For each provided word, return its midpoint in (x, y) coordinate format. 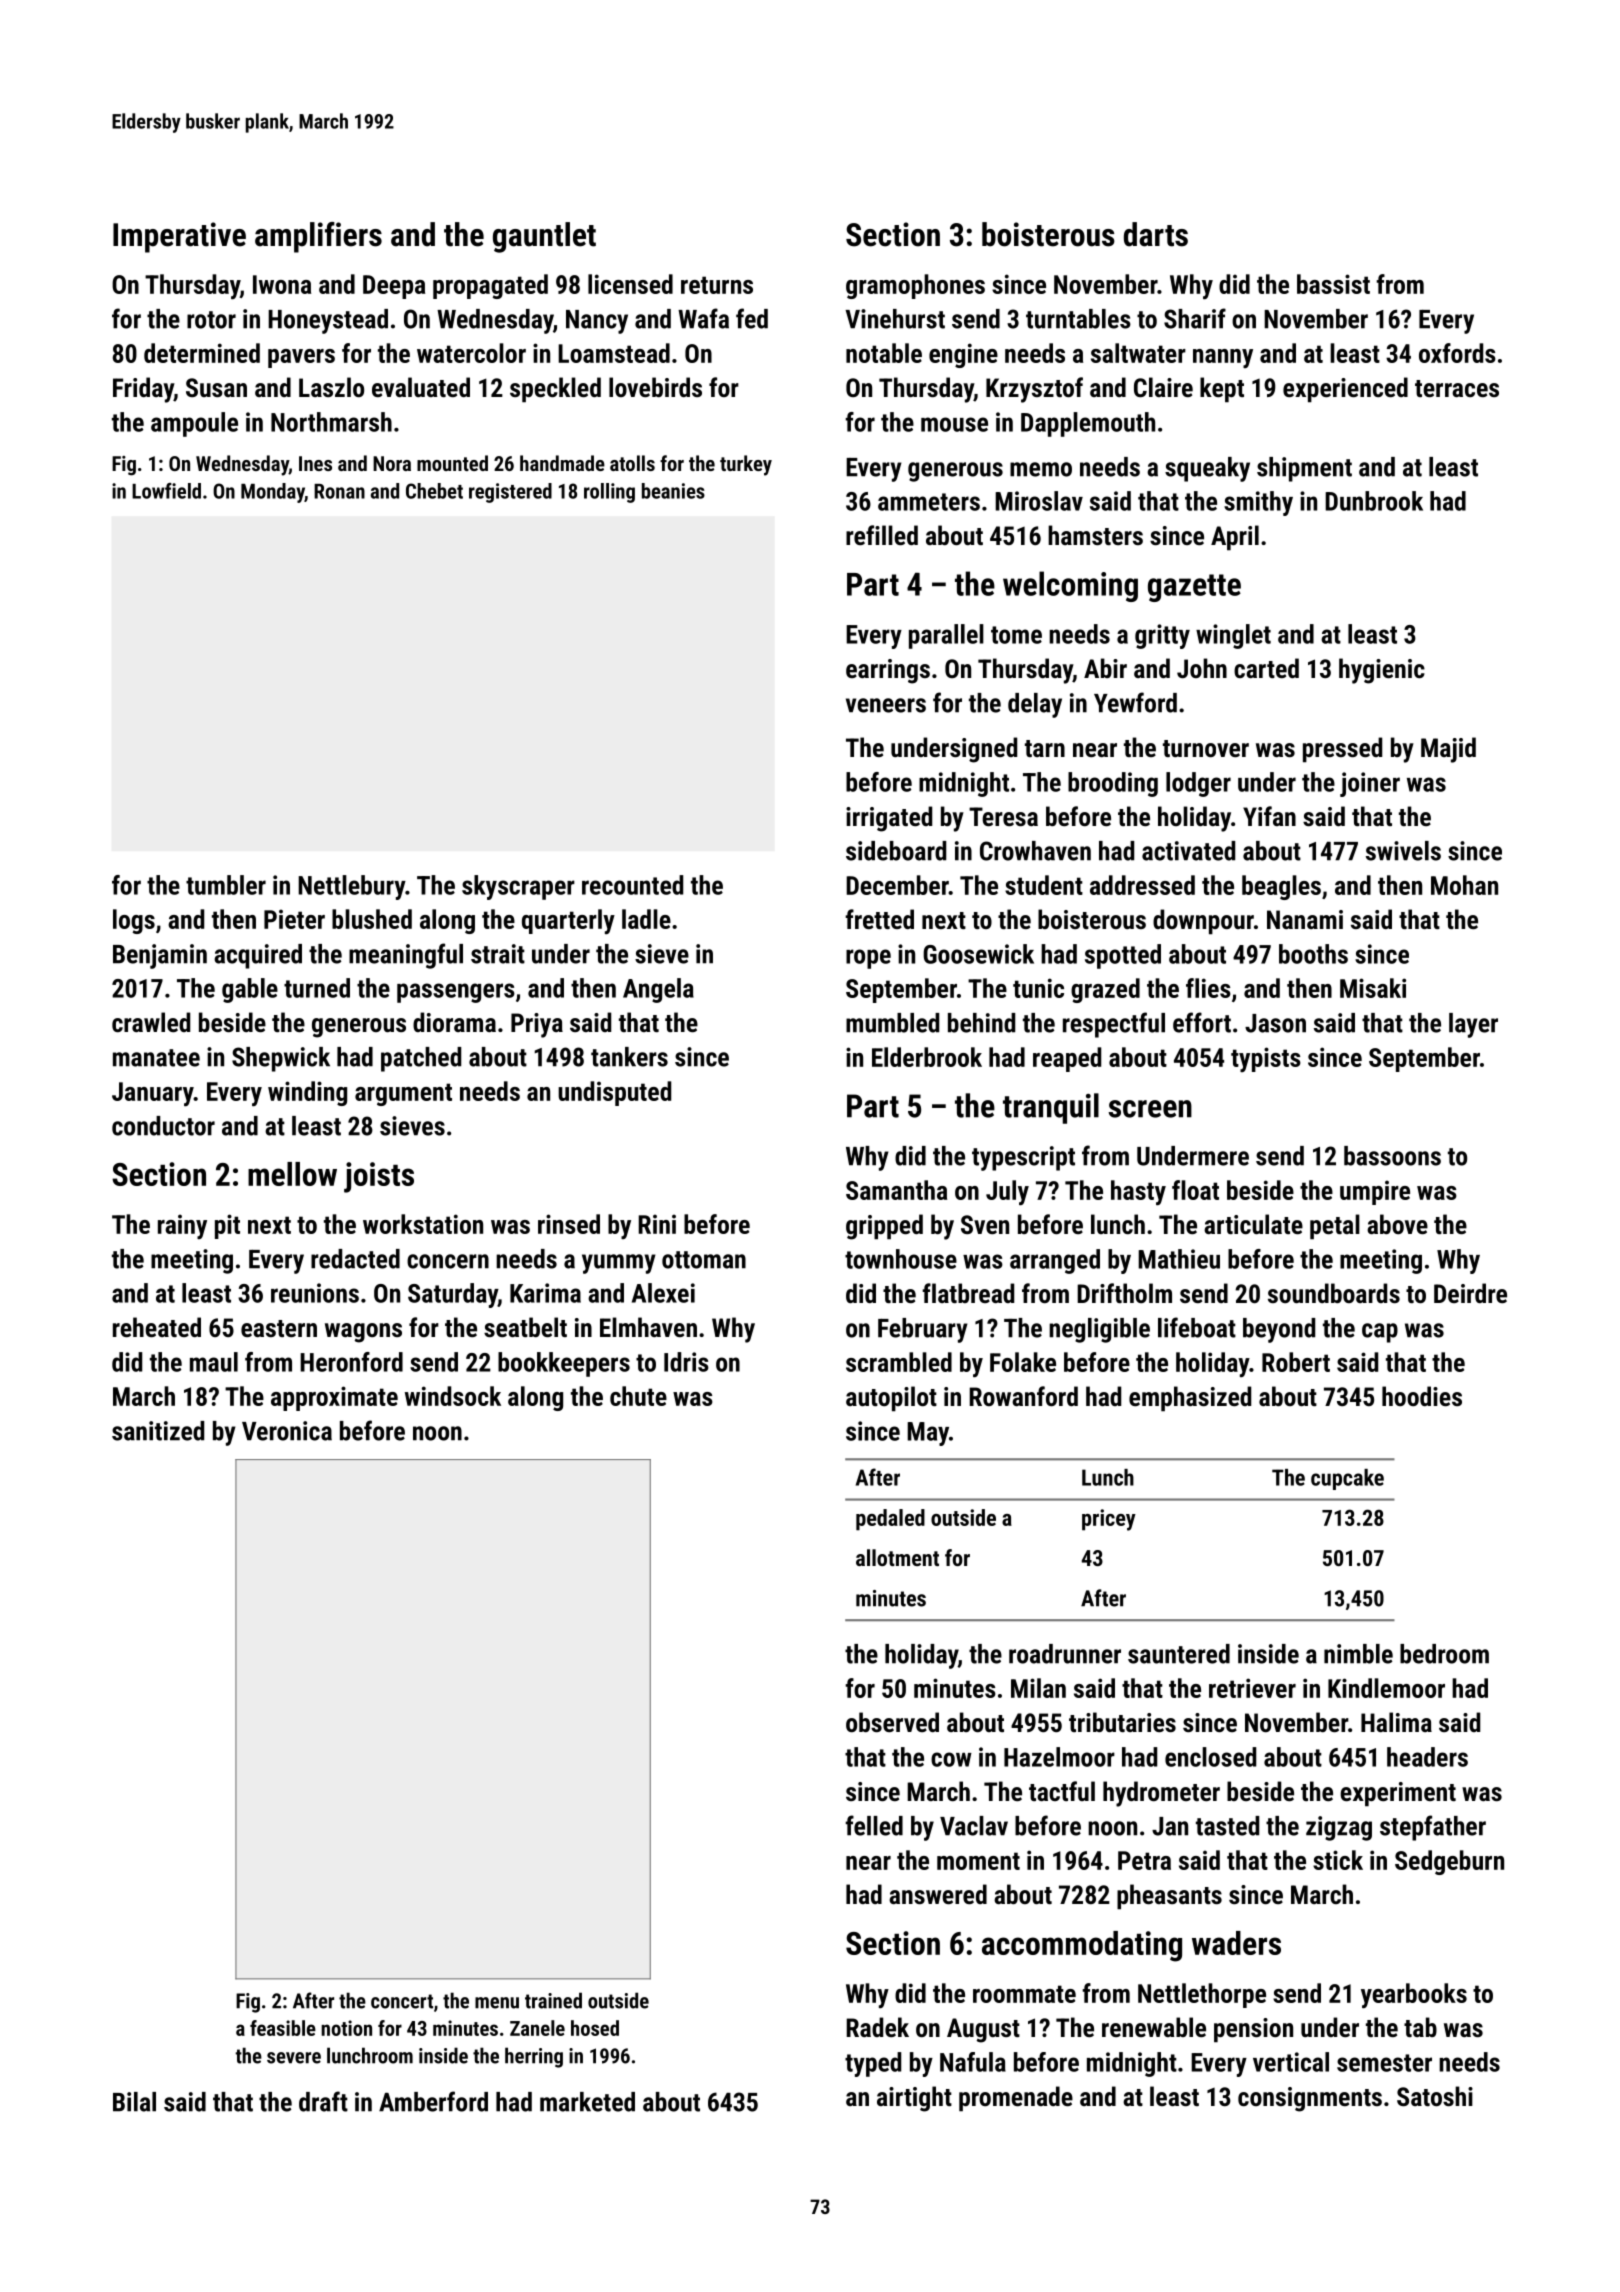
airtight (914, 2099)
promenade (1016, 2099)
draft (323, 2101)
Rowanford (1023, 1396)
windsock (453, 1396)
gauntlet (544, 237)
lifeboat (1197, 1327)
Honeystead (328, 321)
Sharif (1195, 318)
